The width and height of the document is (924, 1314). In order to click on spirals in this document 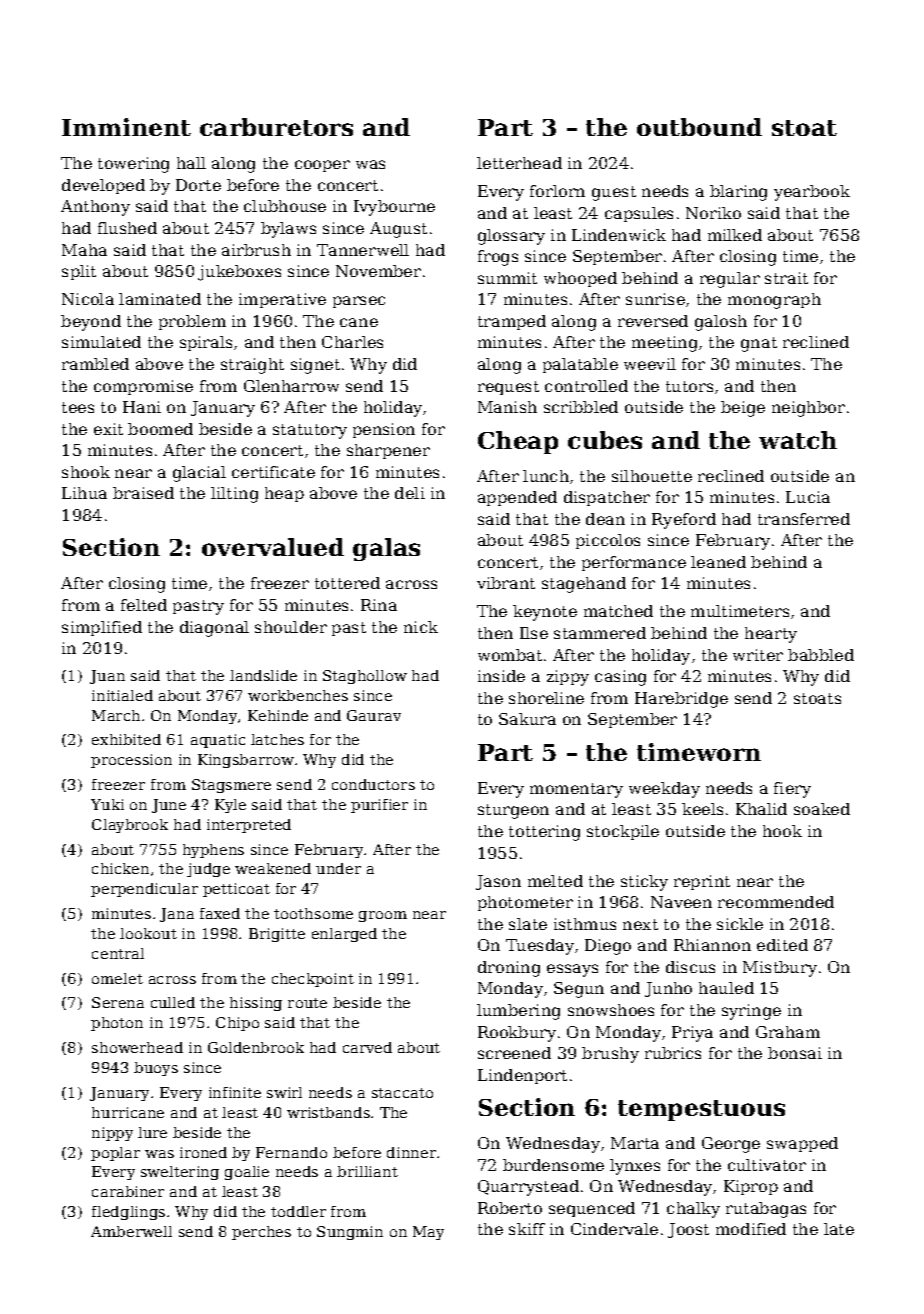, I will do `click(206, 343)`.
